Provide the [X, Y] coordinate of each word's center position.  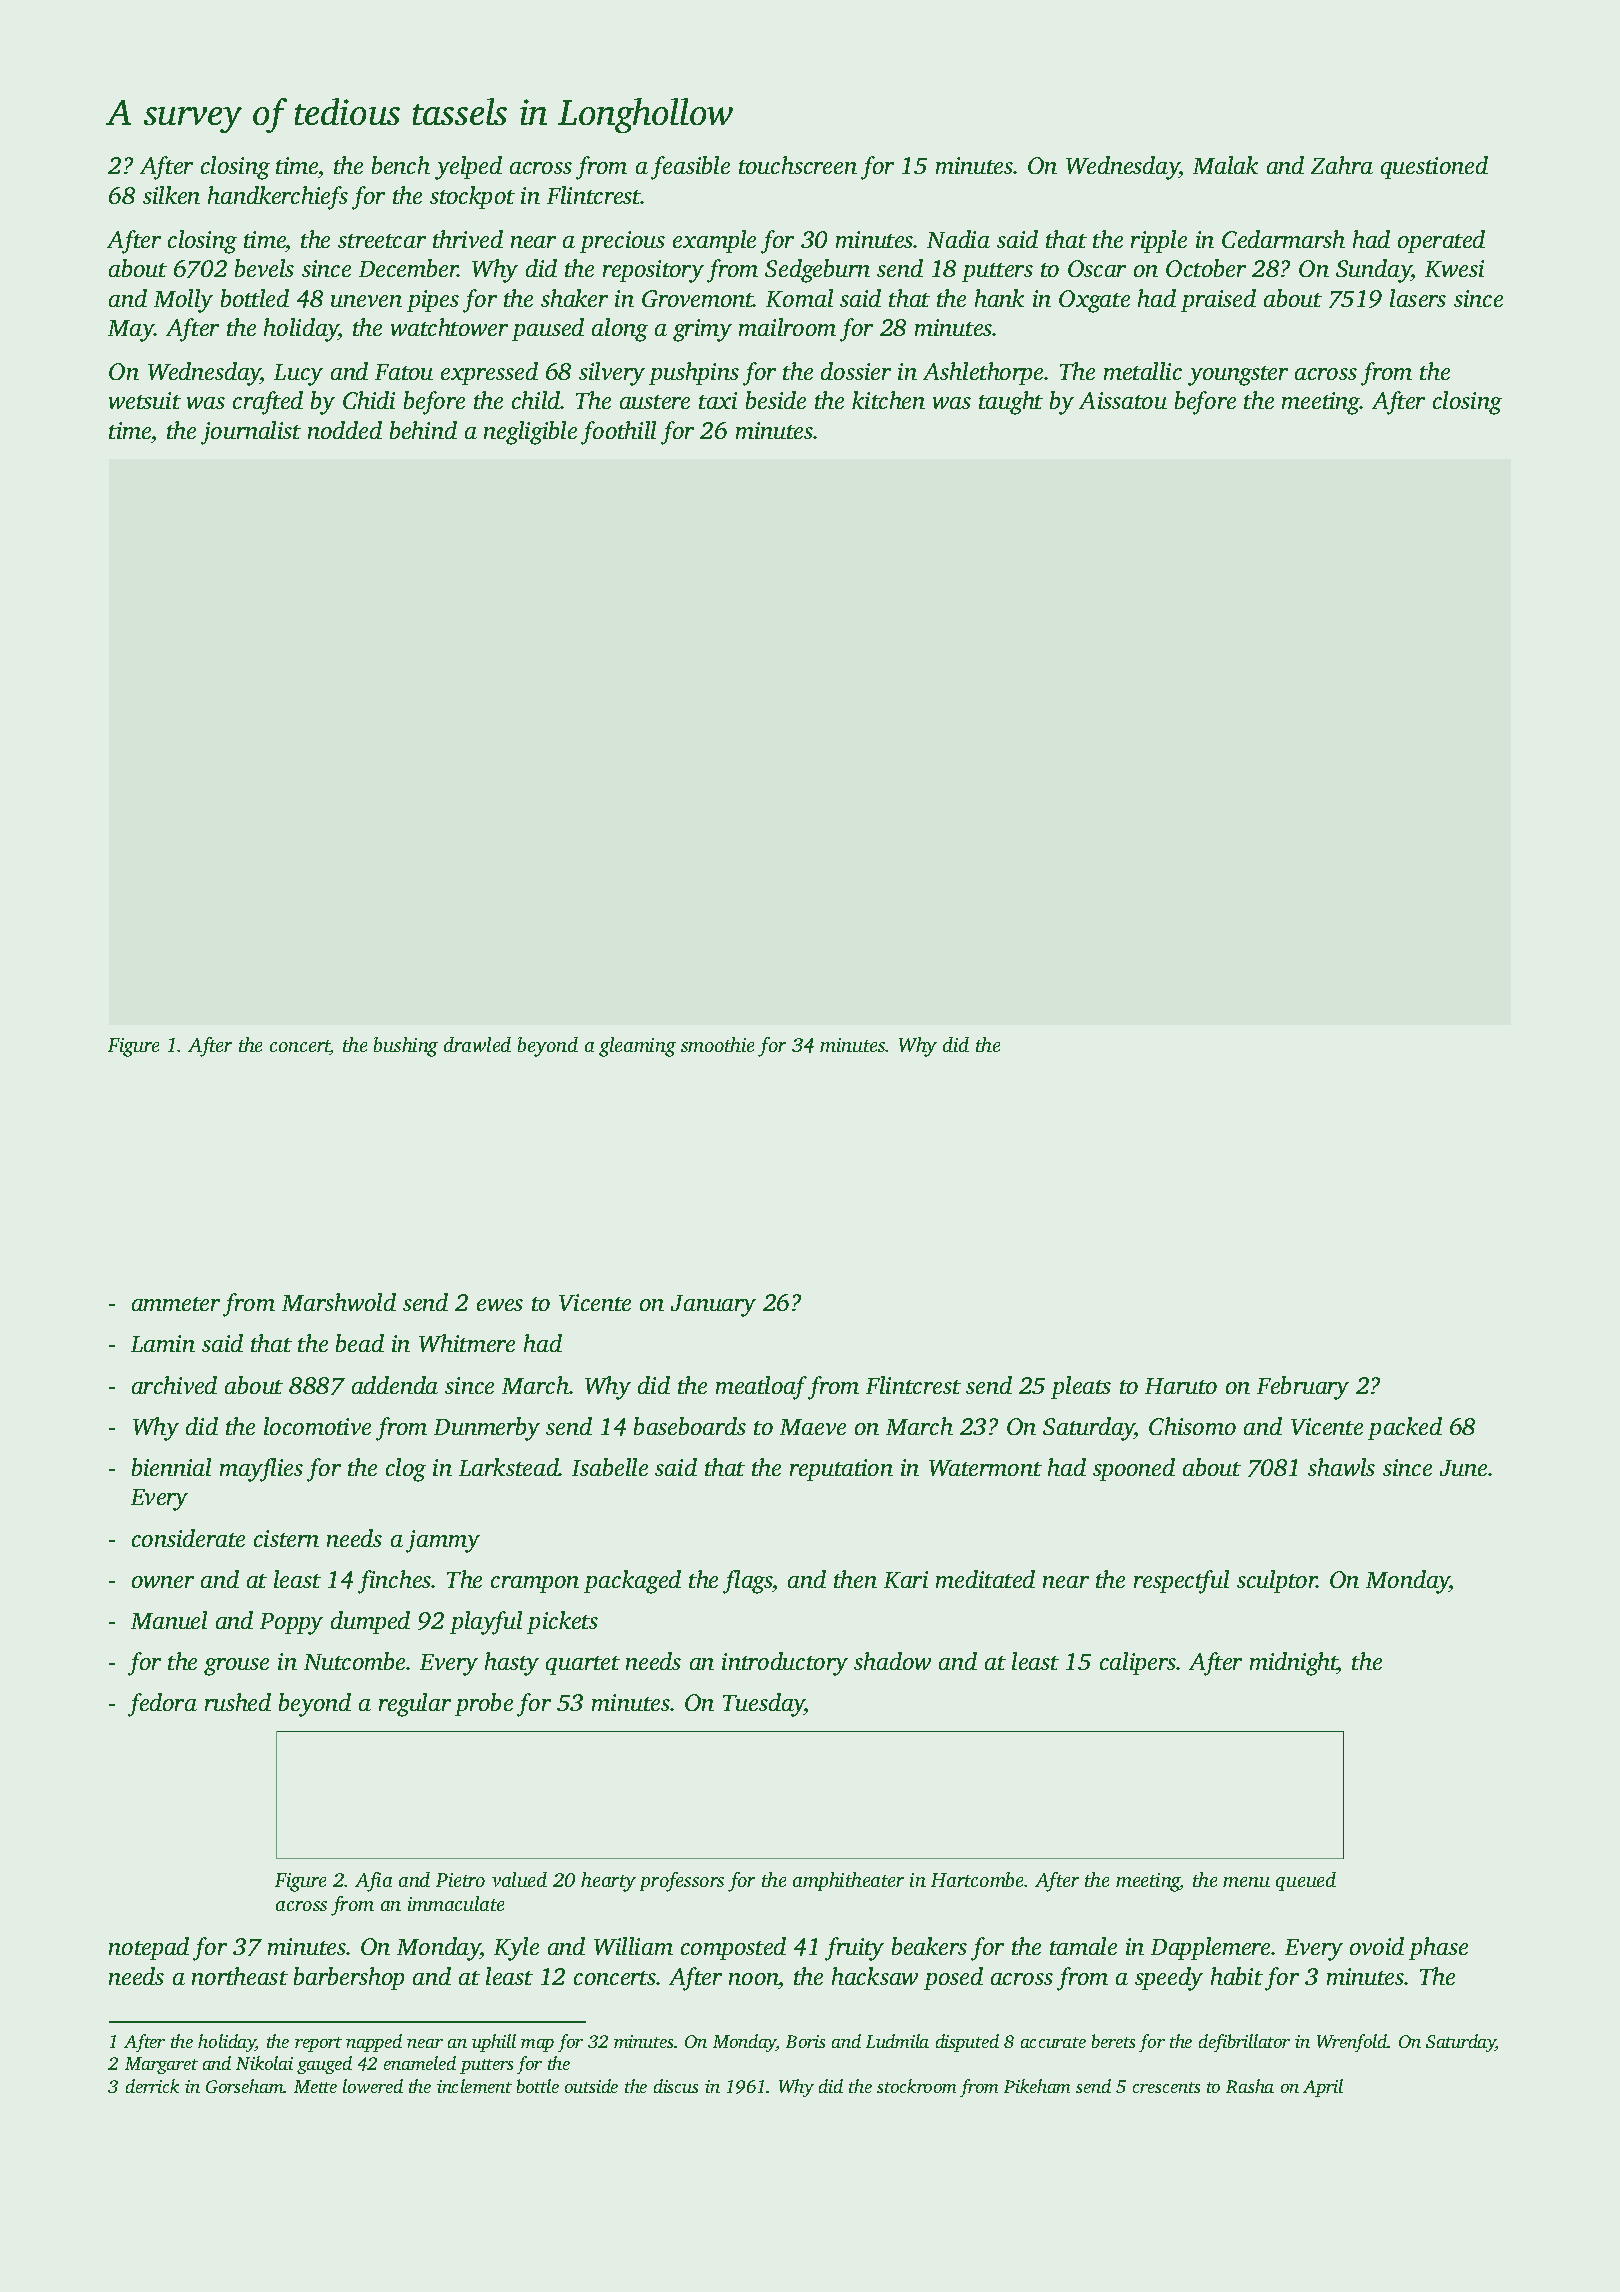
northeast [240, 1976]
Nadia [958, 239]
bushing [406, 1047]
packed [1405, 1428]
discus [676, 2086]
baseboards [690, 1426]
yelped [468, 168]
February [1303, 1388]
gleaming [637, 1047]
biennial [171, 1467]
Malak [1225, 165]
